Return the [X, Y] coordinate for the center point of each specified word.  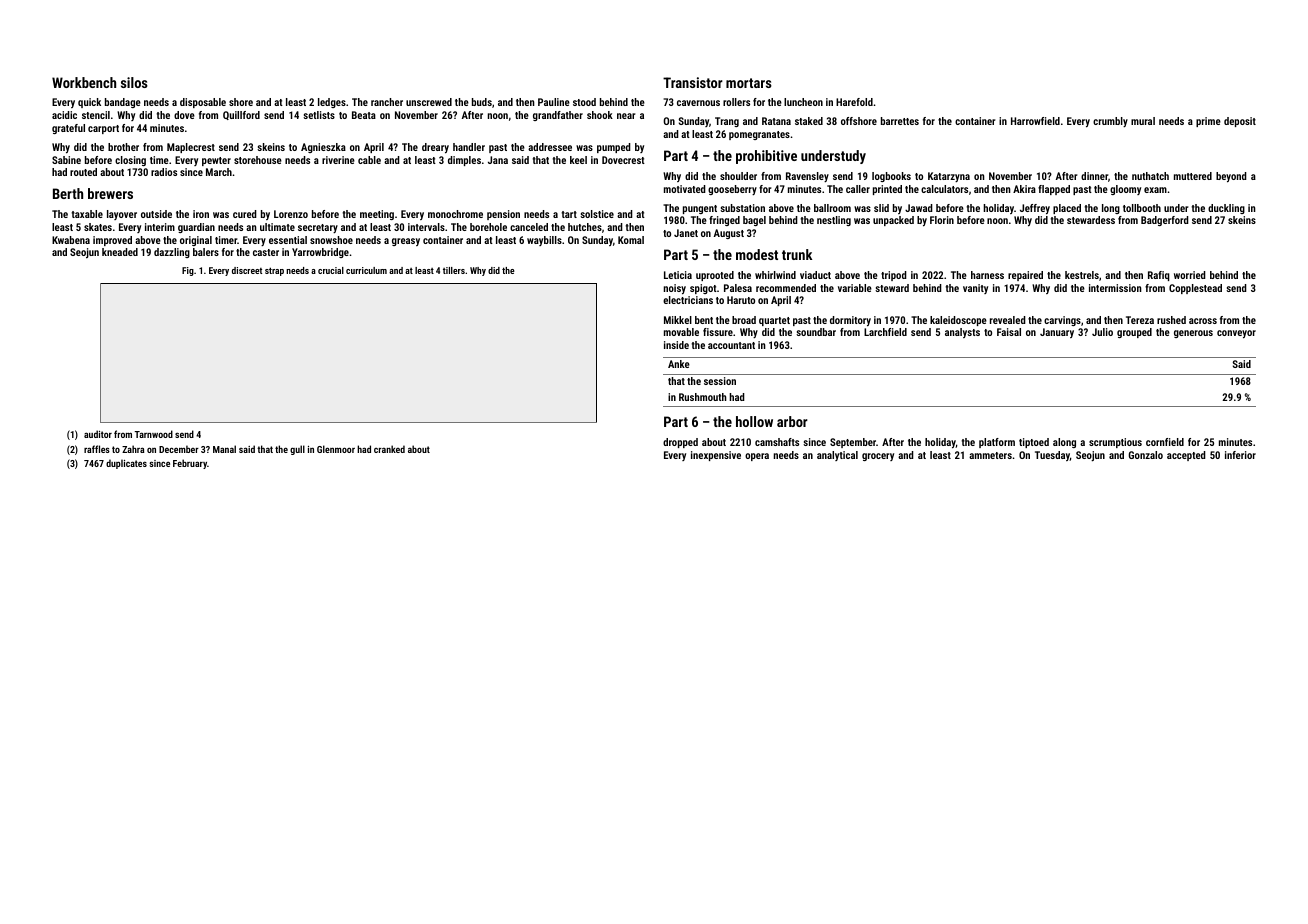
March [219, 172]
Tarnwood [153, 434]
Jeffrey [1035, 209]
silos [134, 82]
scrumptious [1115, 443]
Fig [188, 271]
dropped [680, 443]
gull [297, 450]
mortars [749, 83]
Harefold [854, 102]
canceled [529, 227]
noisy [675, 289]
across [1203, 321]
